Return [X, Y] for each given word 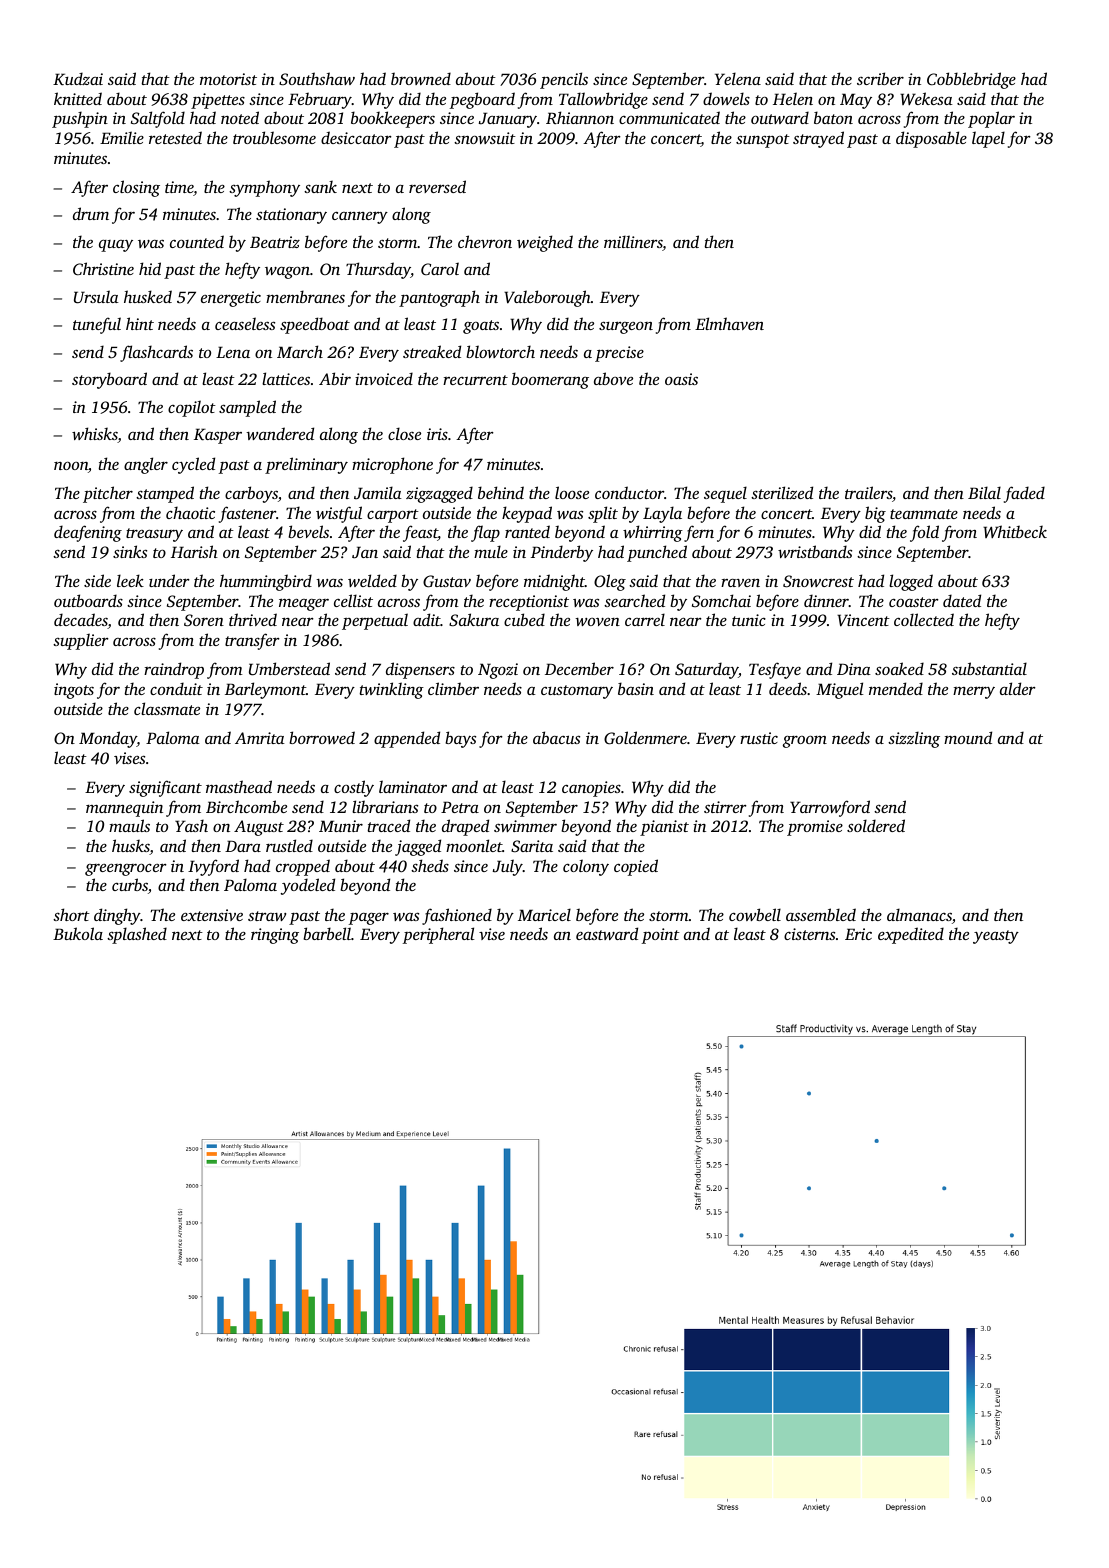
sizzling [914, 739]
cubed [524, 619]
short [71, 914]
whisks [95, 435]
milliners [633, 243]
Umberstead [289, 669]
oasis [681, 379]
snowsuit [485, 138]
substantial [989, 668]
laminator [413, 786]
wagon [287, 272]
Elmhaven [729, 323]
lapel [988, 139]
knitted [78, 98]
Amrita [260, 738]
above [613, 378]
